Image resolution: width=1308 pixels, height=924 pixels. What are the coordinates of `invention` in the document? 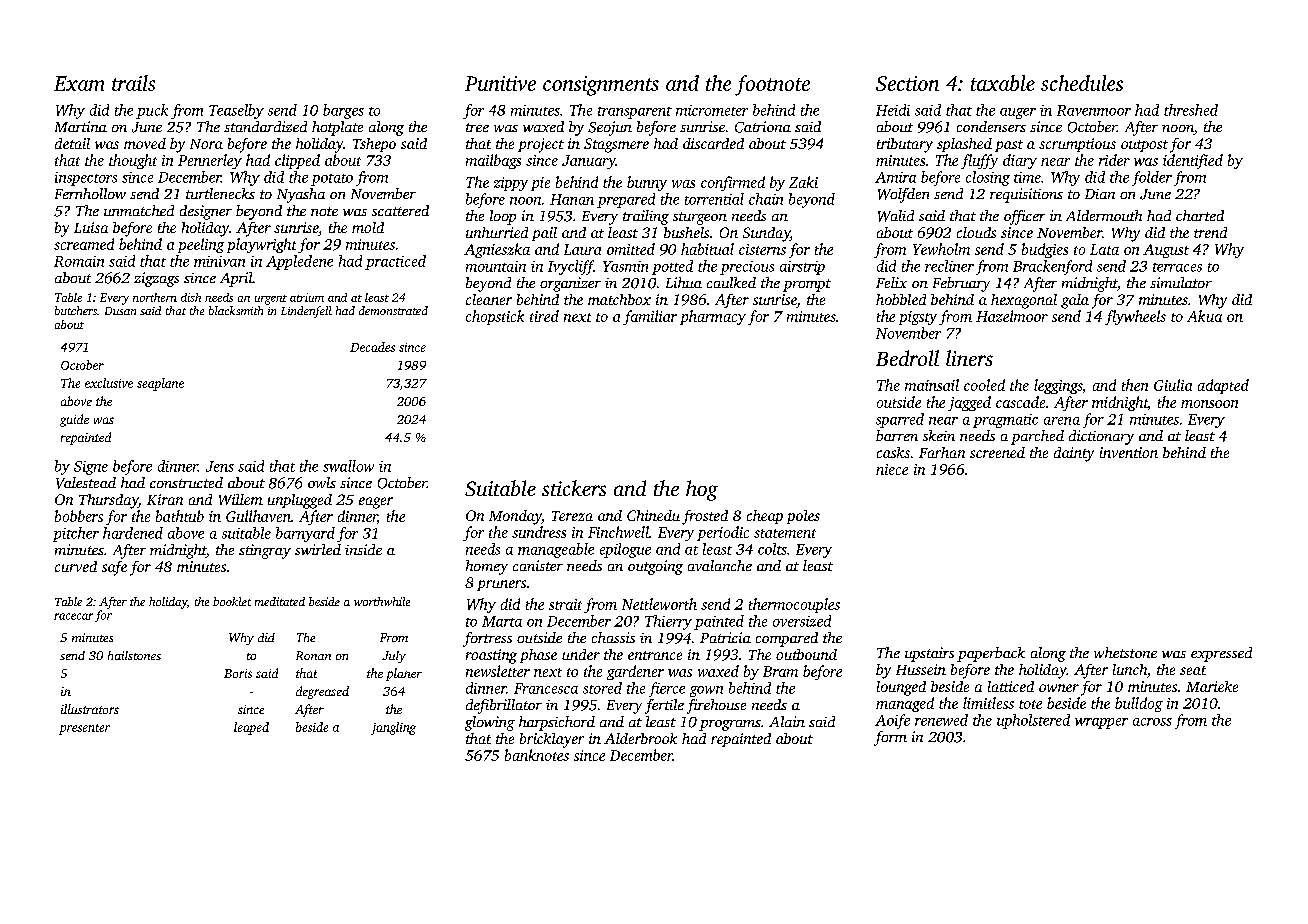 It's located at (1129, 452).
